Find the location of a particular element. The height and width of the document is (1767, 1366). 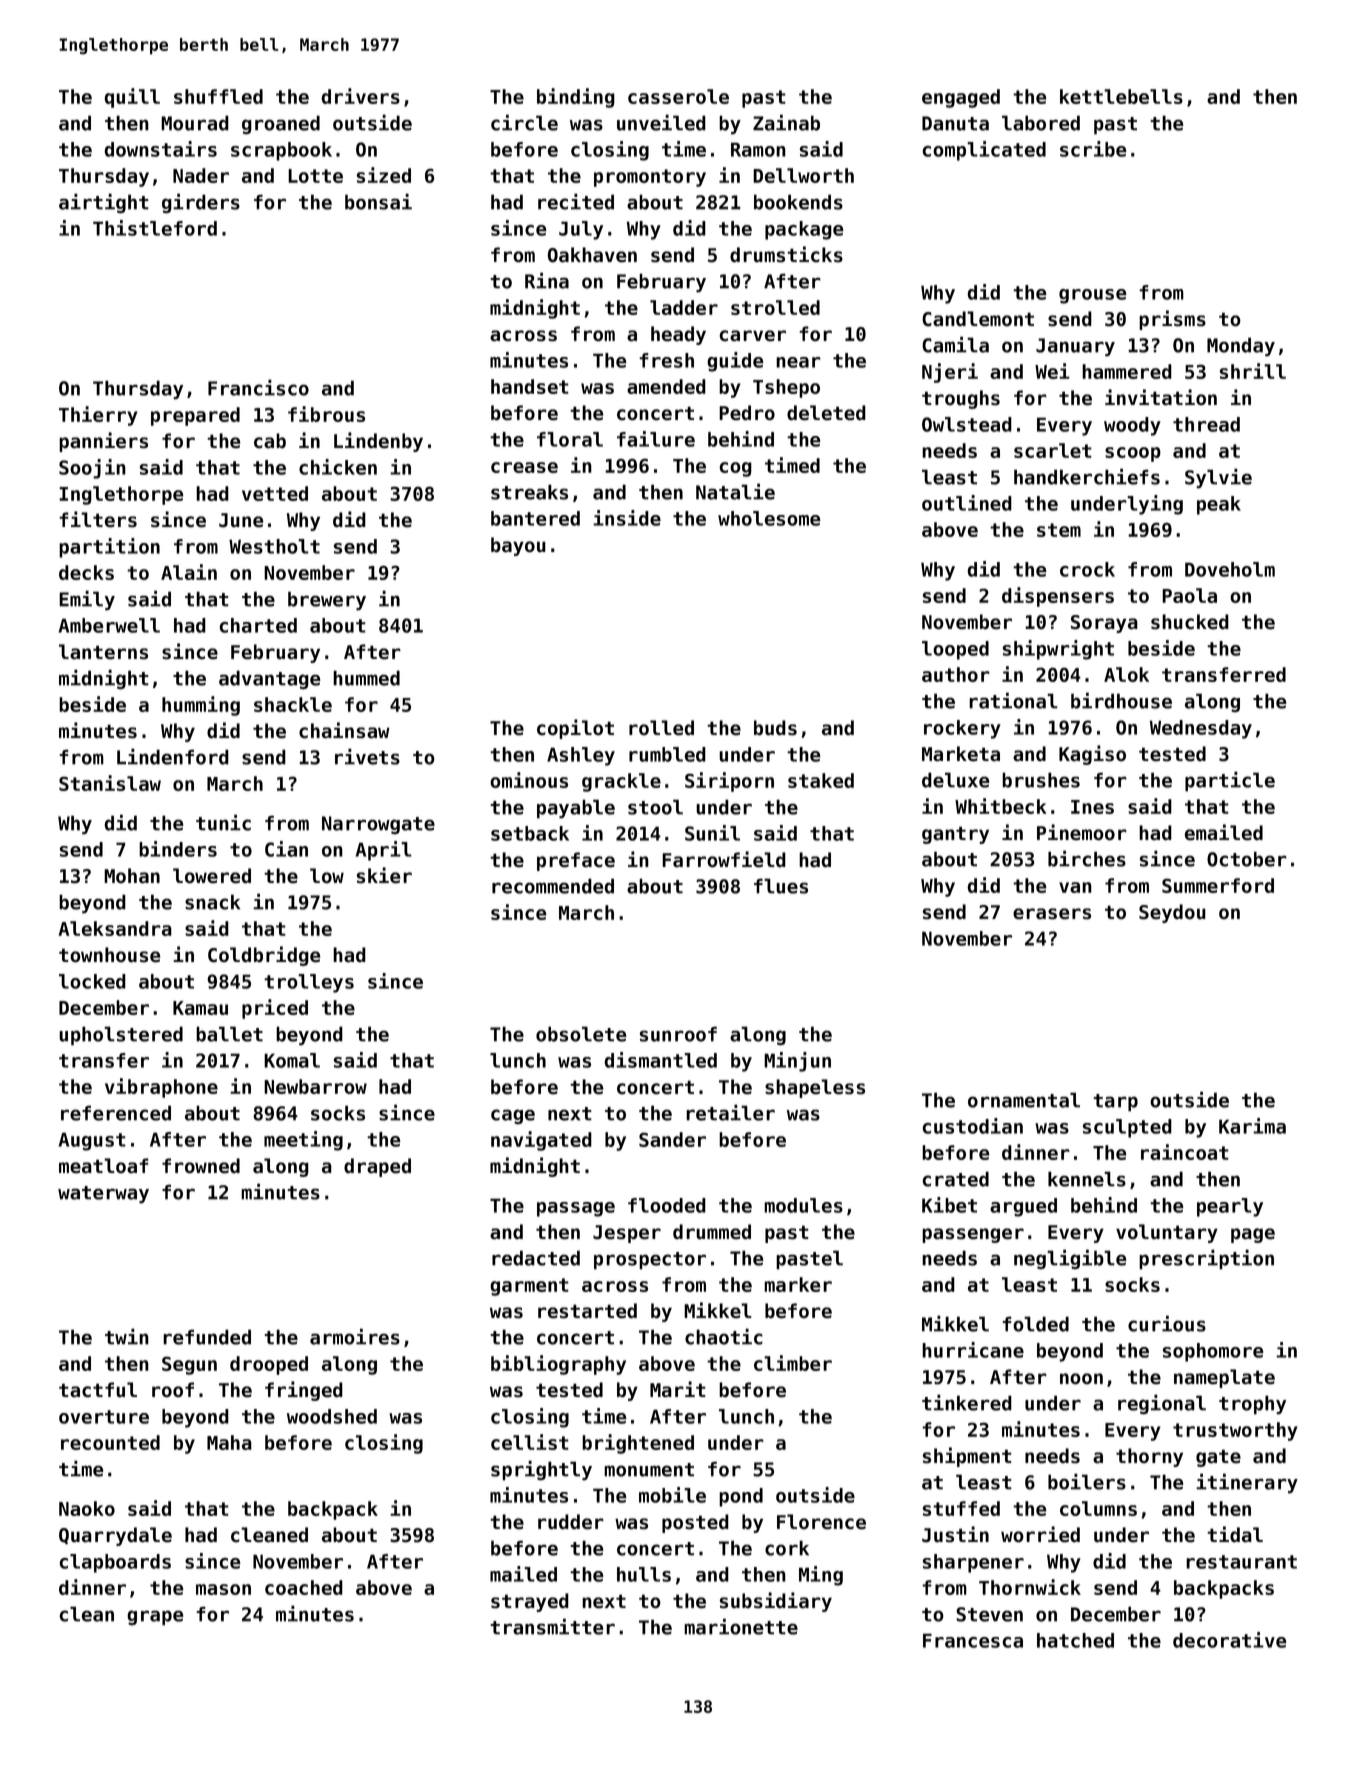

Francesca is located at coordinates (973, 1640).
